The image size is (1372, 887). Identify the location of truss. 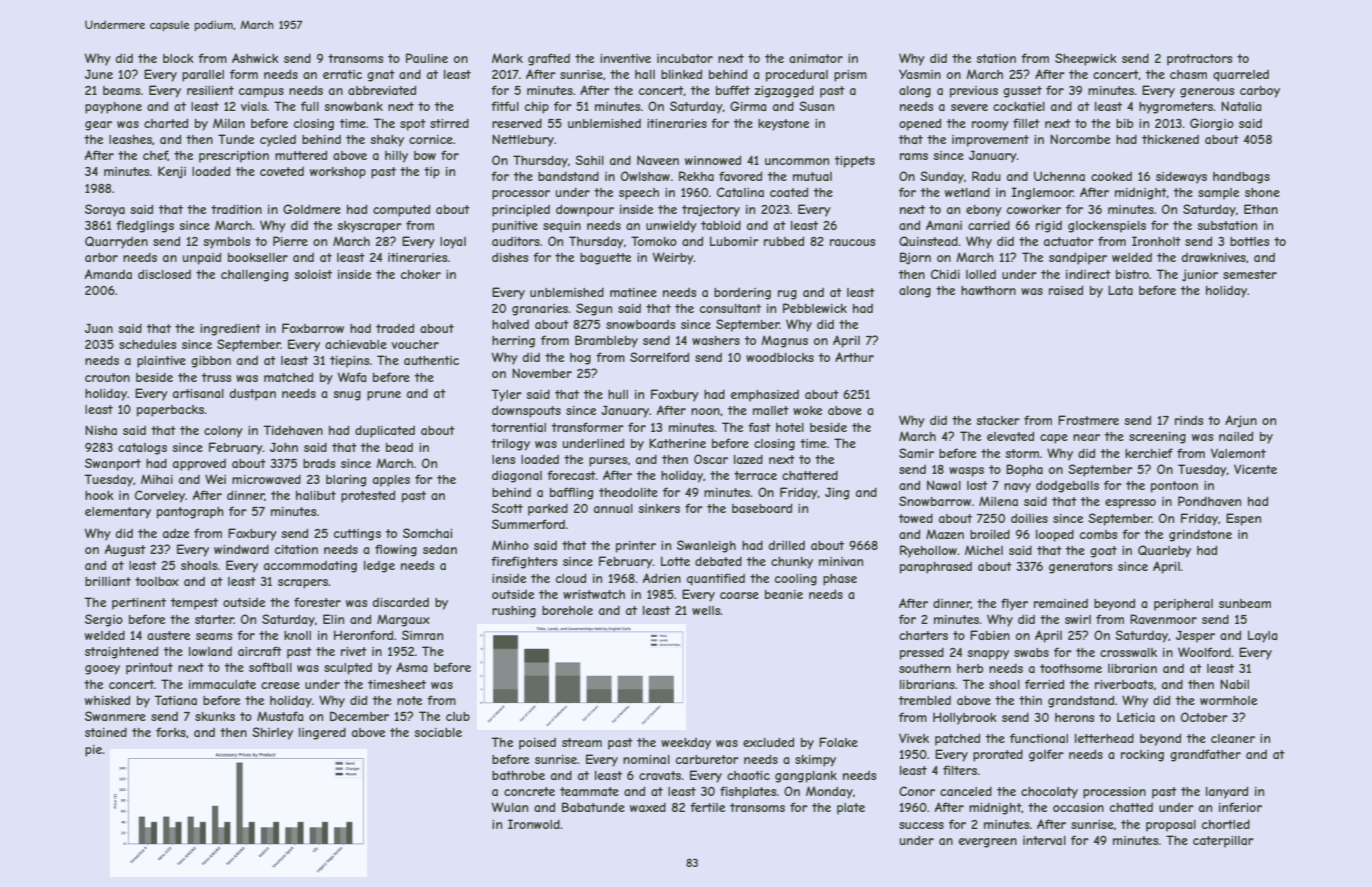
(216, 377).
